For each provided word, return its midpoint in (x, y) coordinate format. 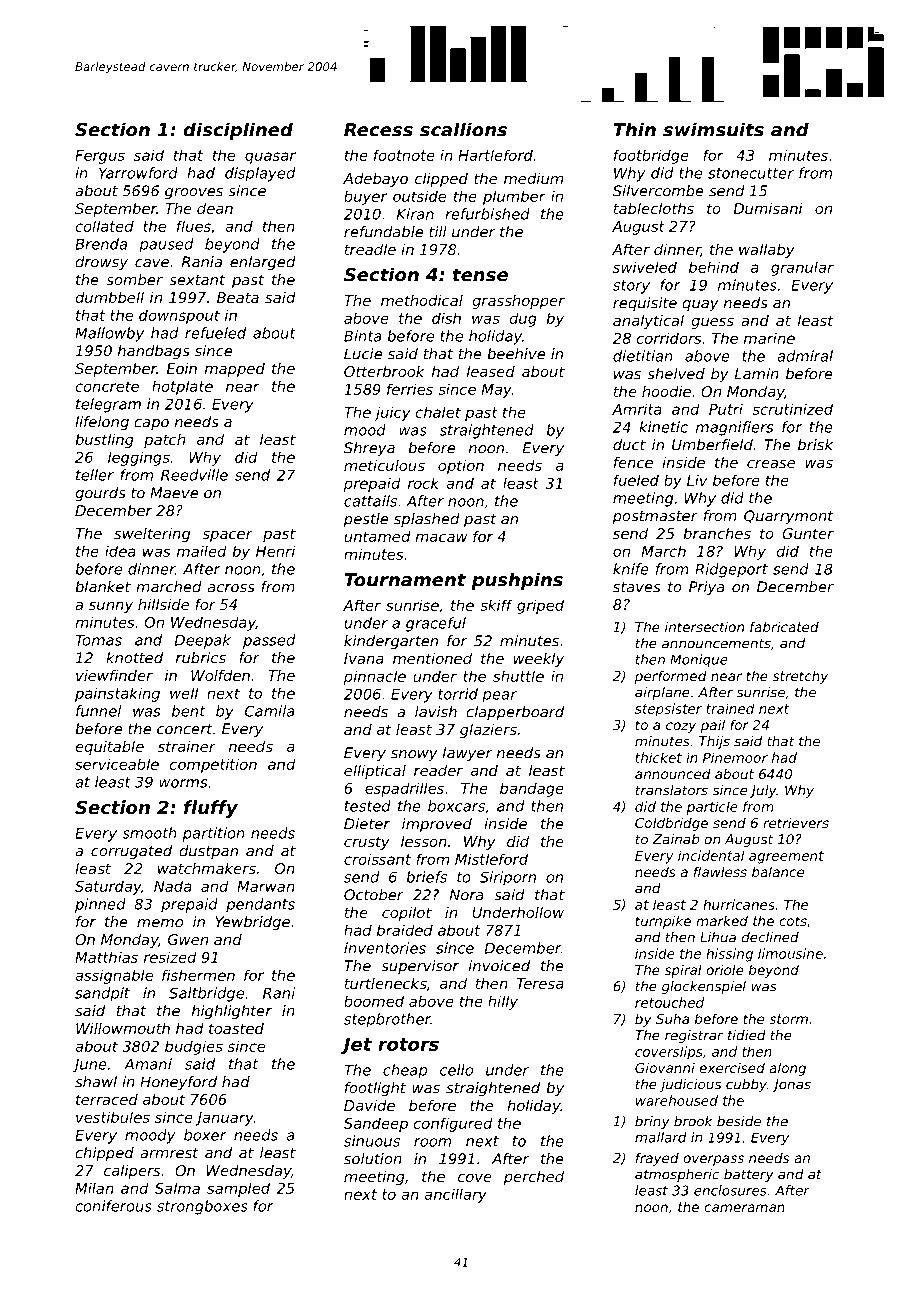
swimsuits (713, 129)
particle (712, 808)
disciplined (238, 131)
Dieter (367, 824)
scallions (463, 129)
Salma (177, 1188)
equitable (109, 748)
